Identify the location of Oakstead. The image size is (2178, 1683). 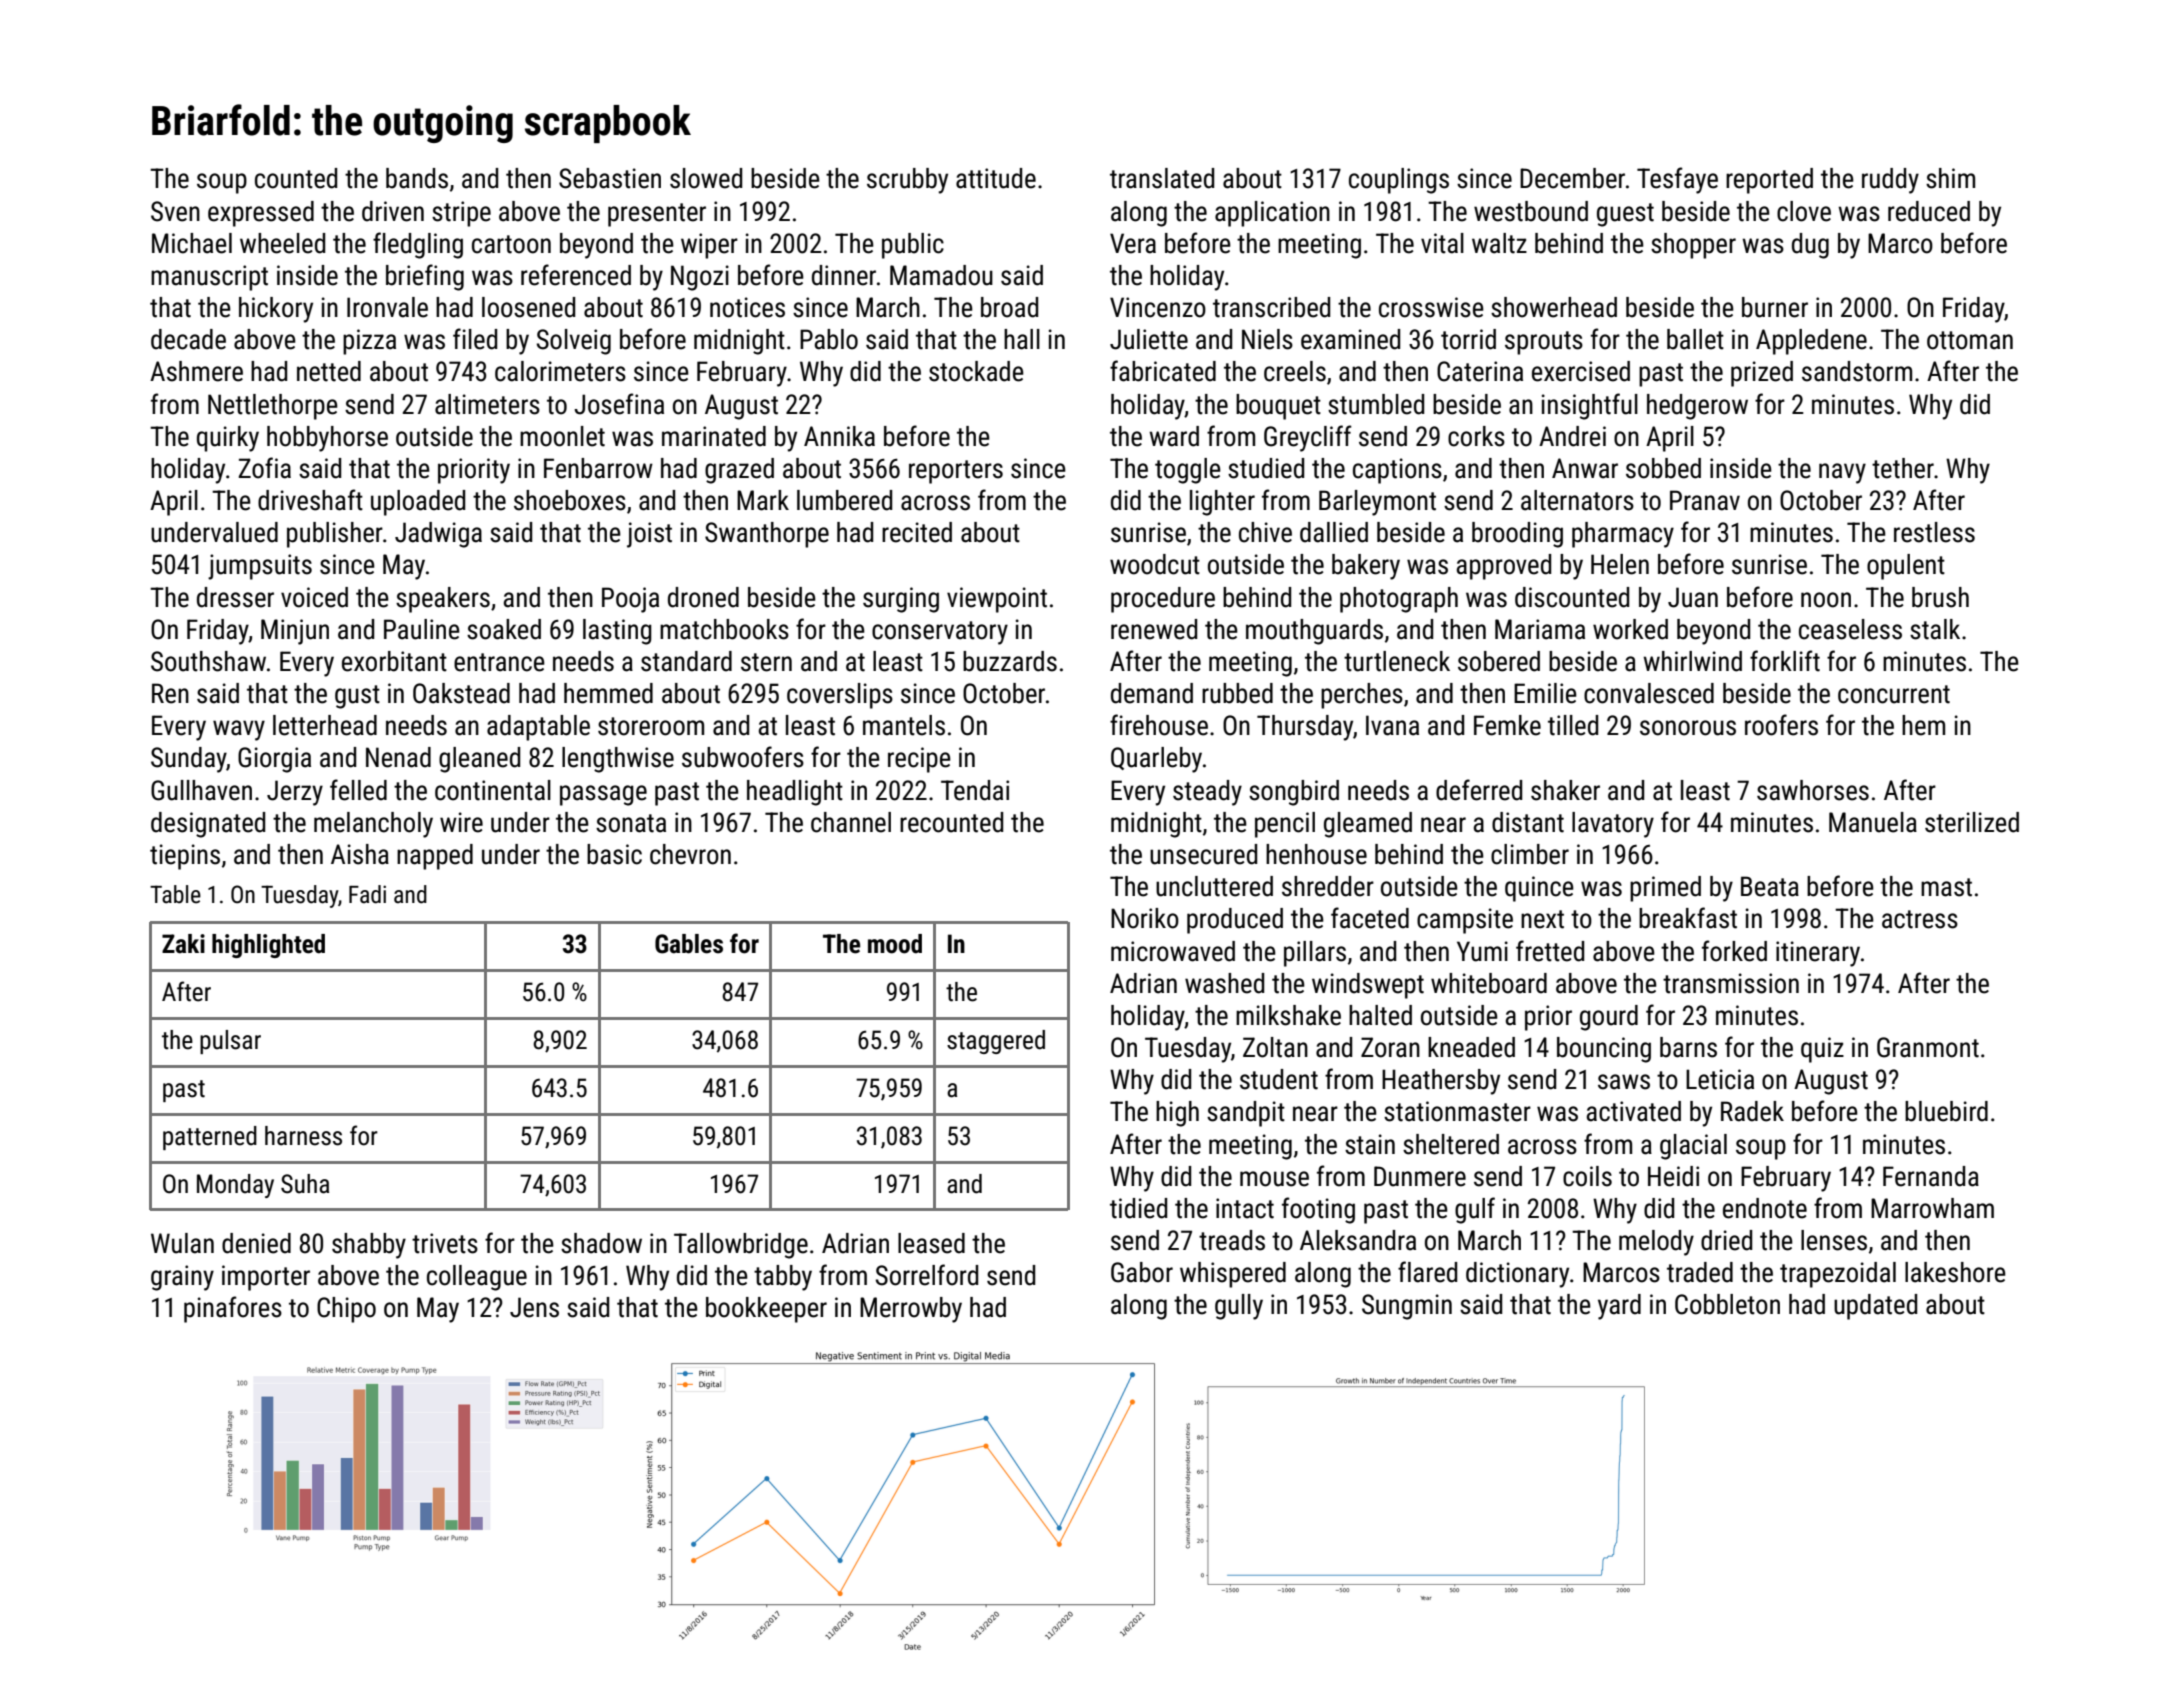
(461, 693).
